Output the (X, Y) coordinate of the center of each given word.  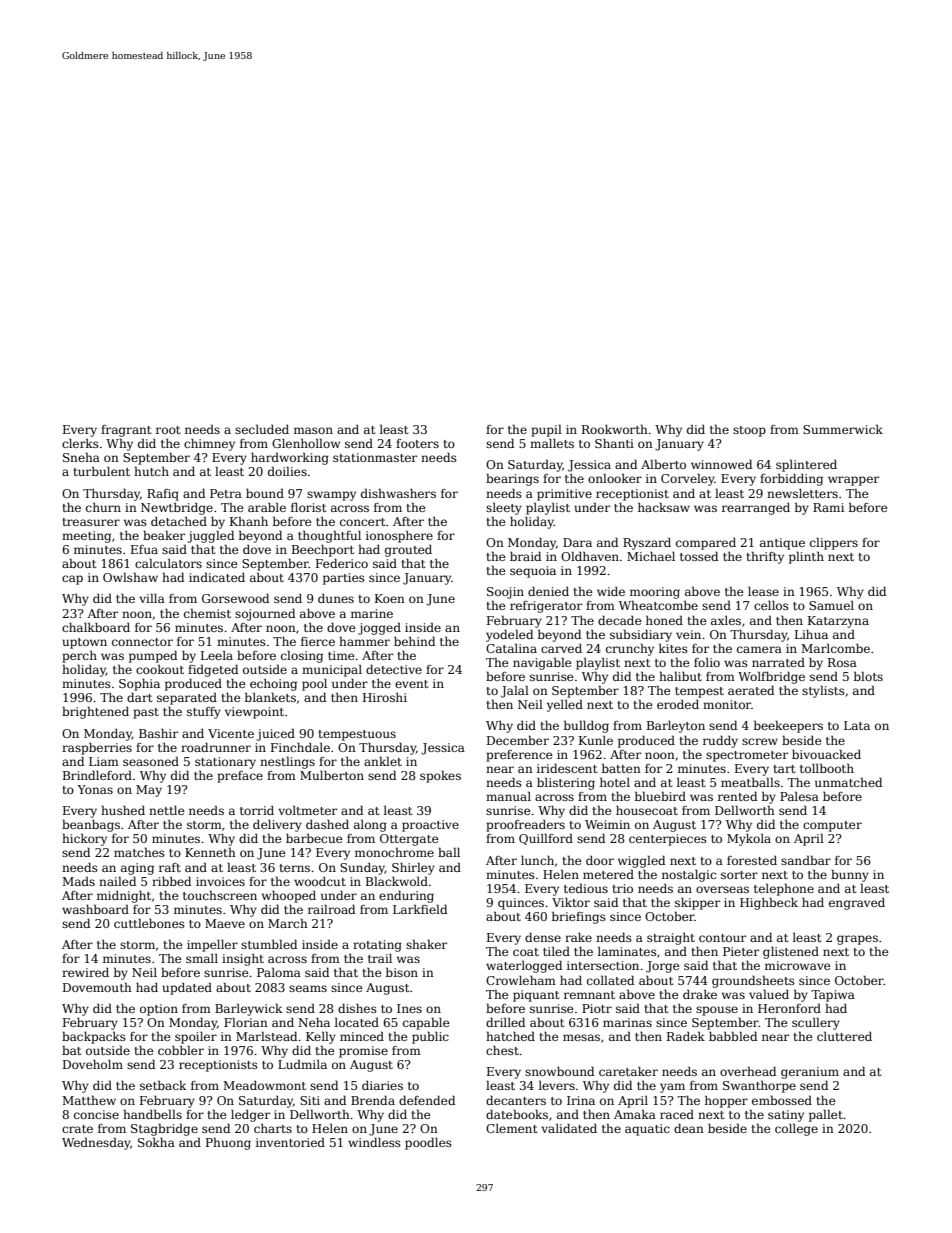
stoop (749, 431)
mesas (581, 1037)
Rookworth (615, 429)
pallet (826, 1115)
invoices (220, 881)
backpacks (94, 1037)
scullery (816, 1023)
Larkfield (420, 909)
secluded (262, 429)
